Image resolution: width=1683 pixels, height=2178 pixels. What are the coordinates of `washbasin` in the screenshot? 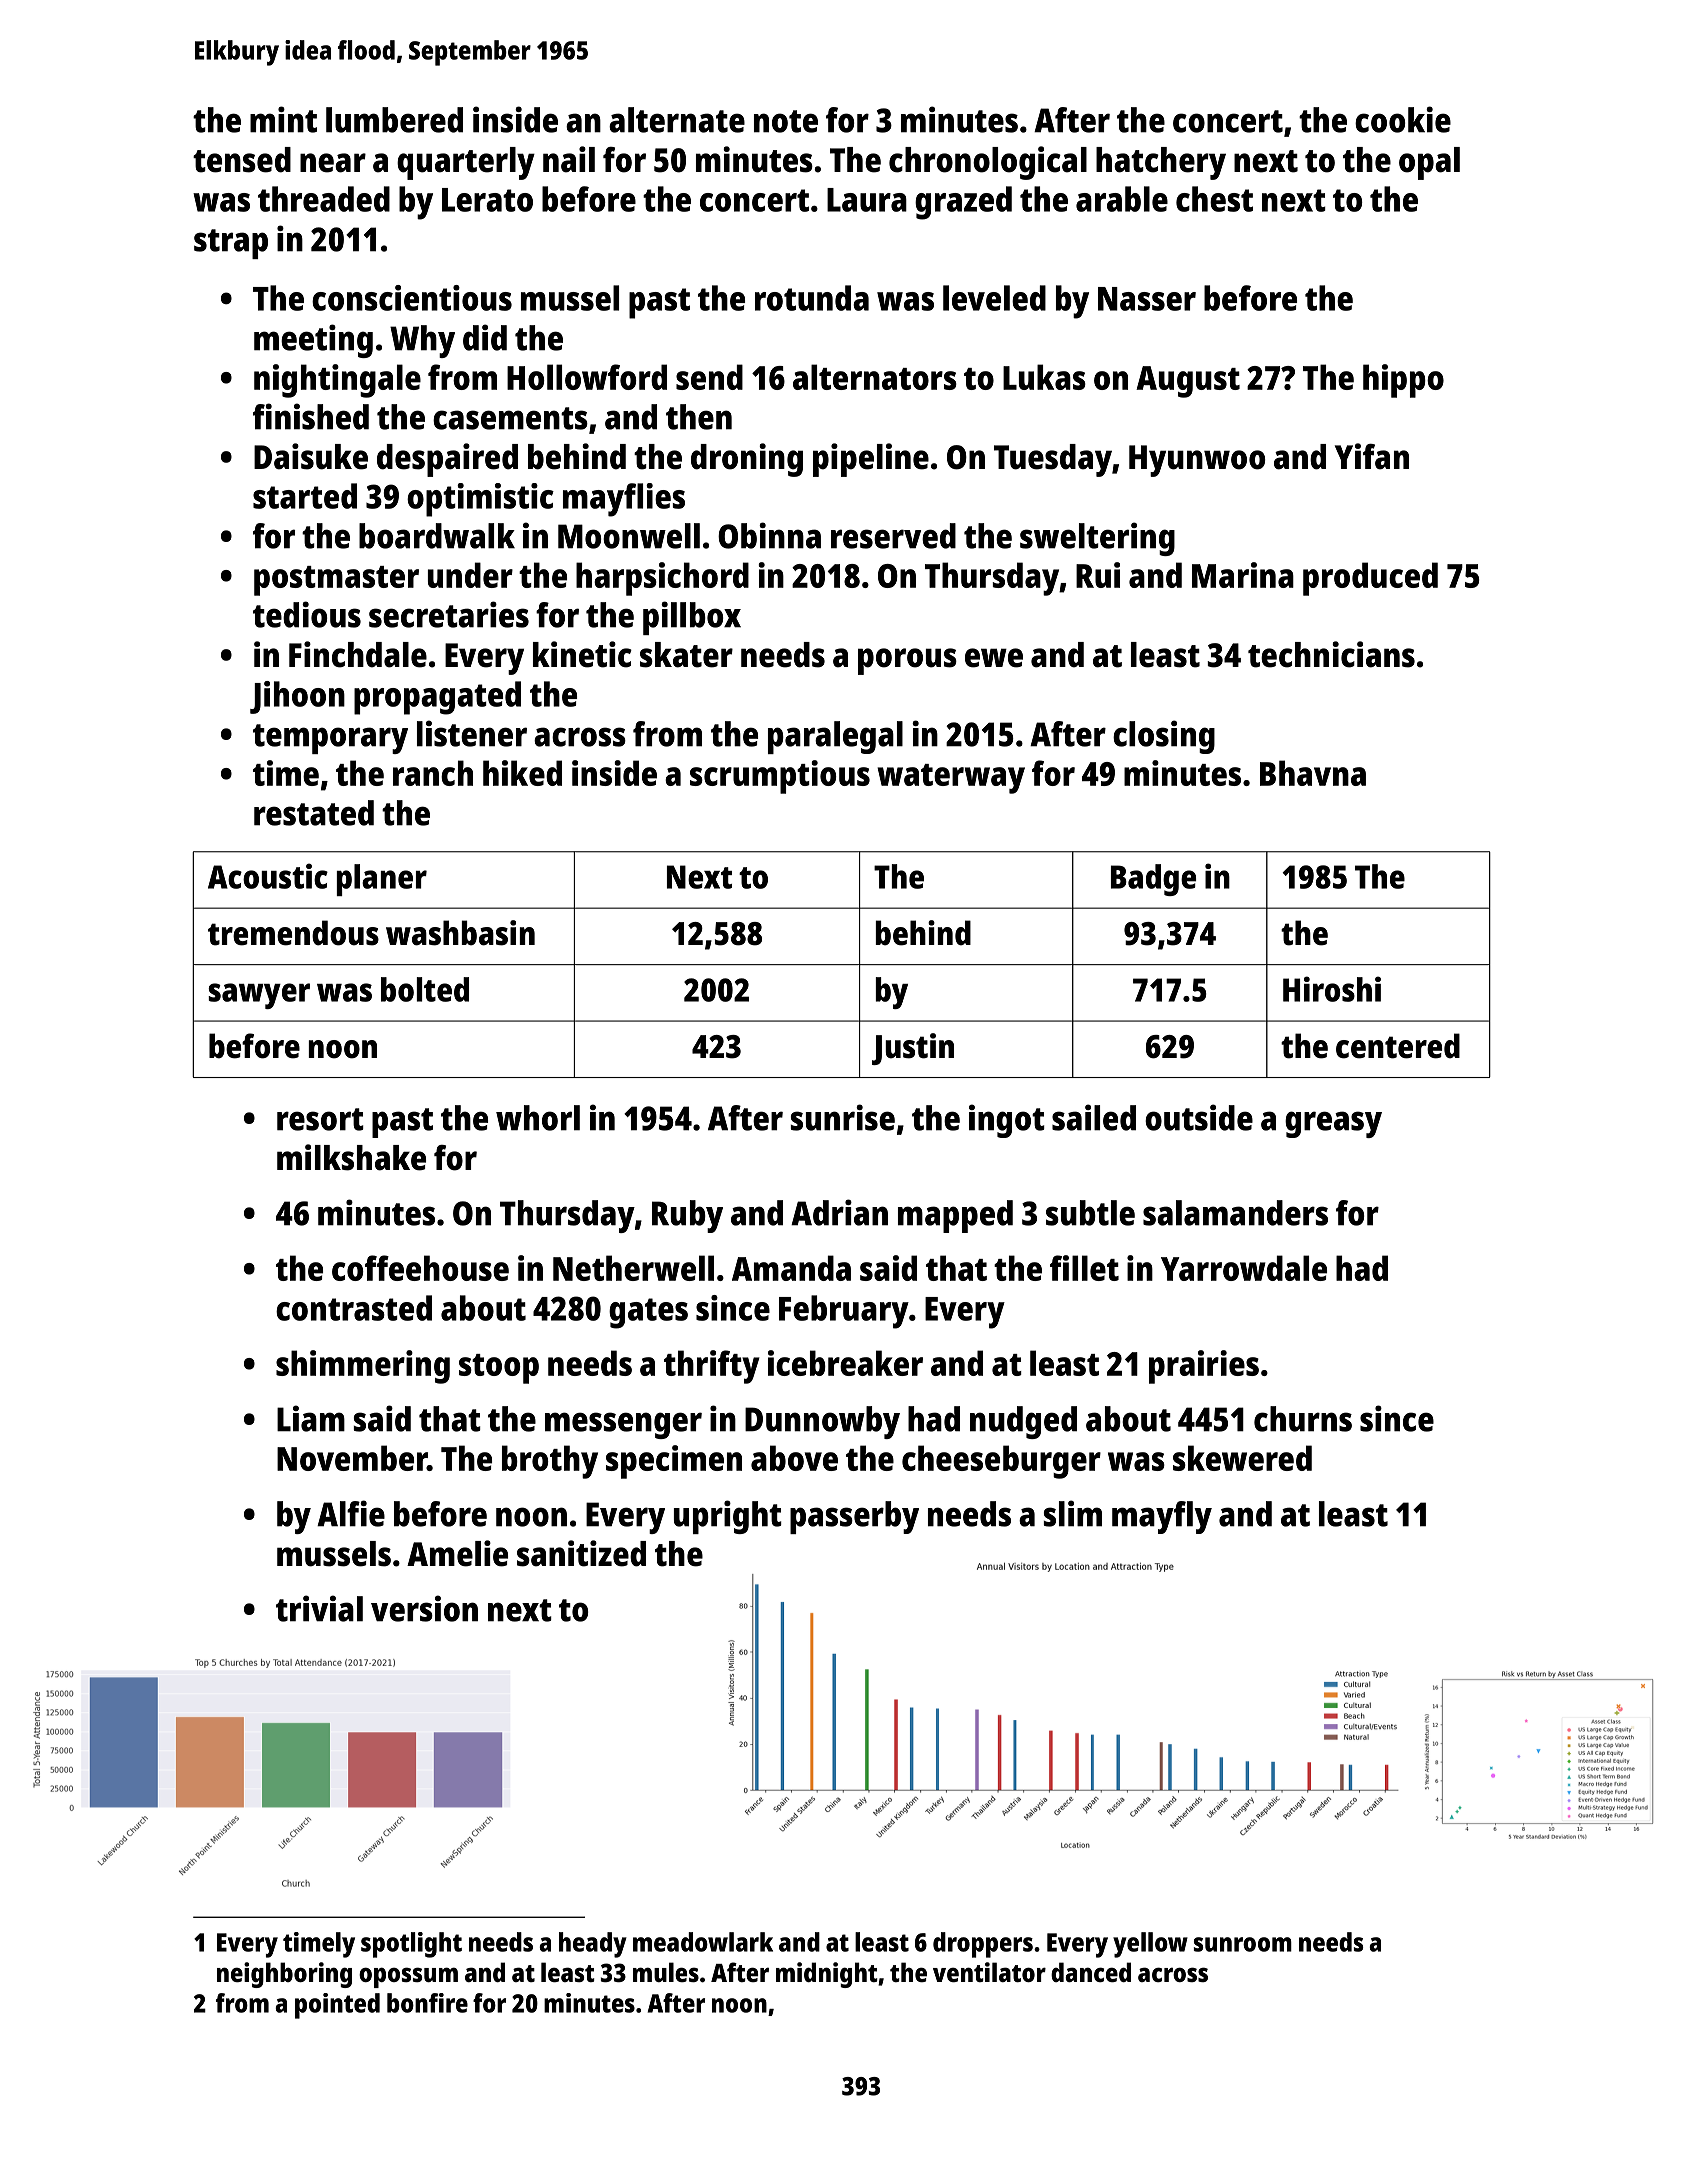 It's located at (460, 933).
